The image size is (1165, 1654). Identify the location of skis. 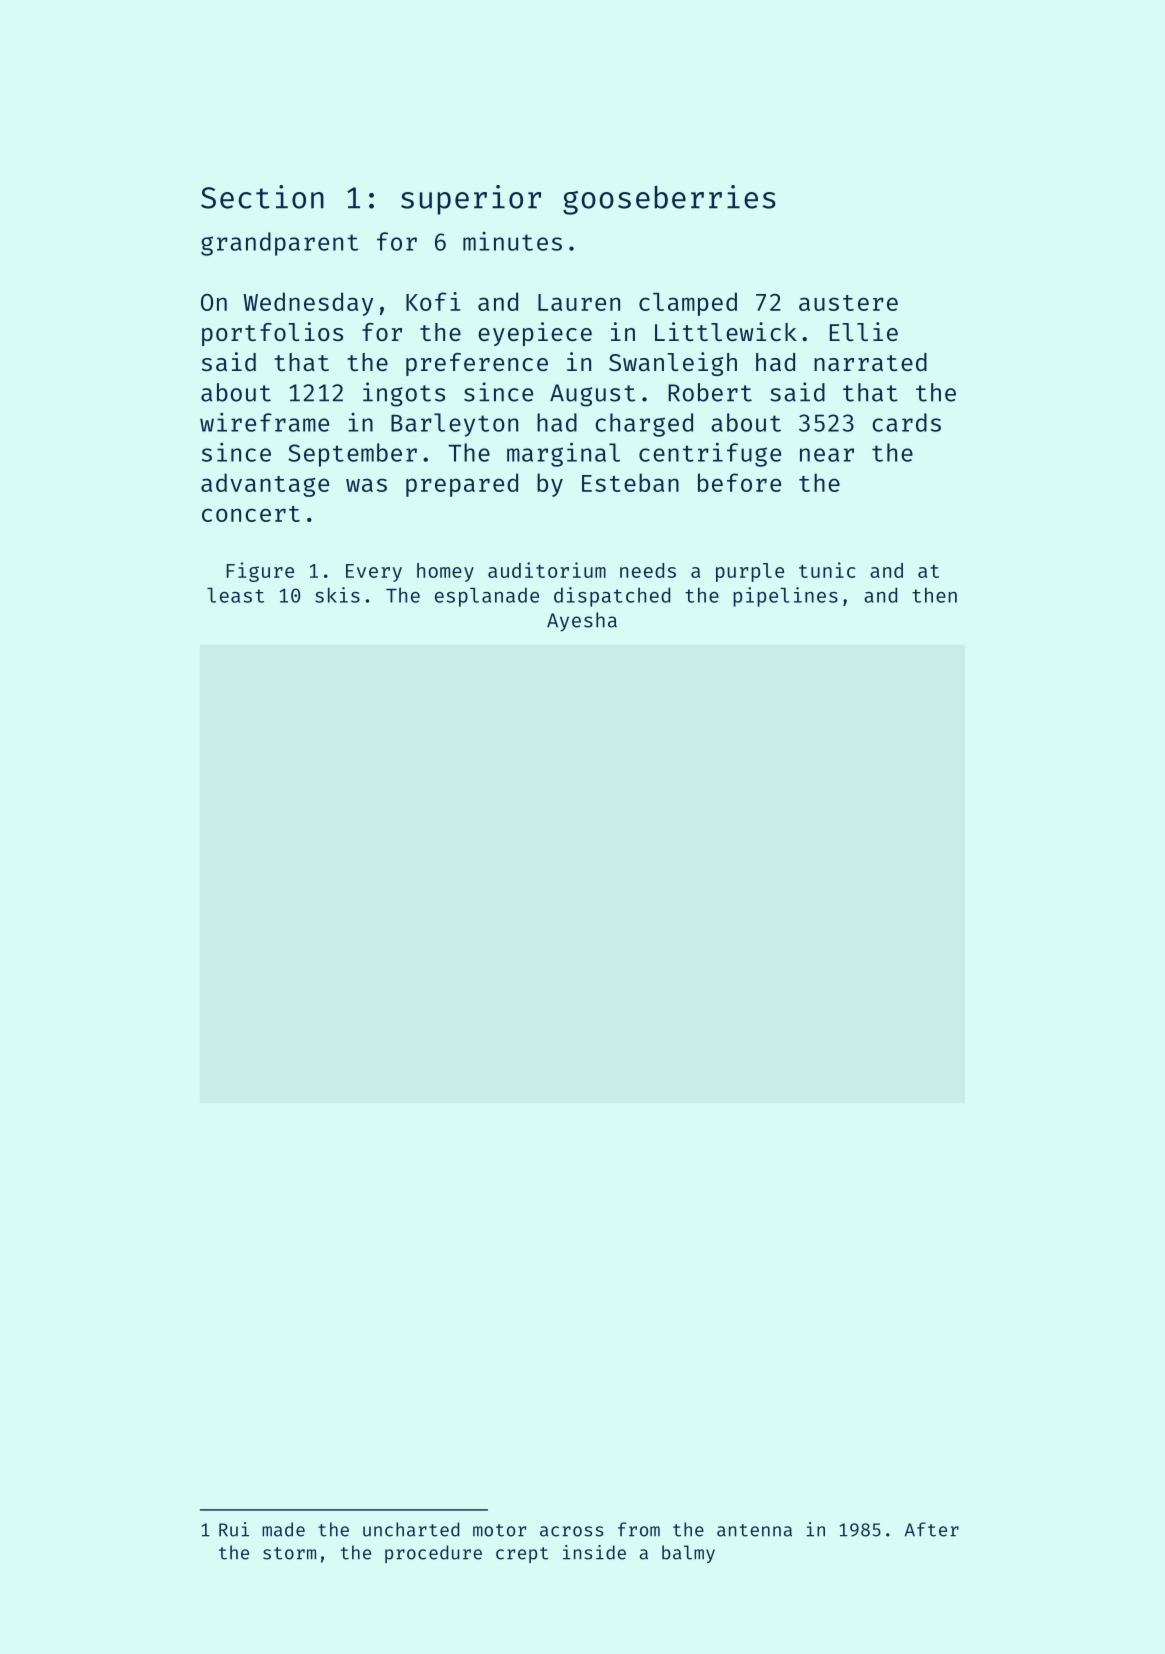
(337, 595).
